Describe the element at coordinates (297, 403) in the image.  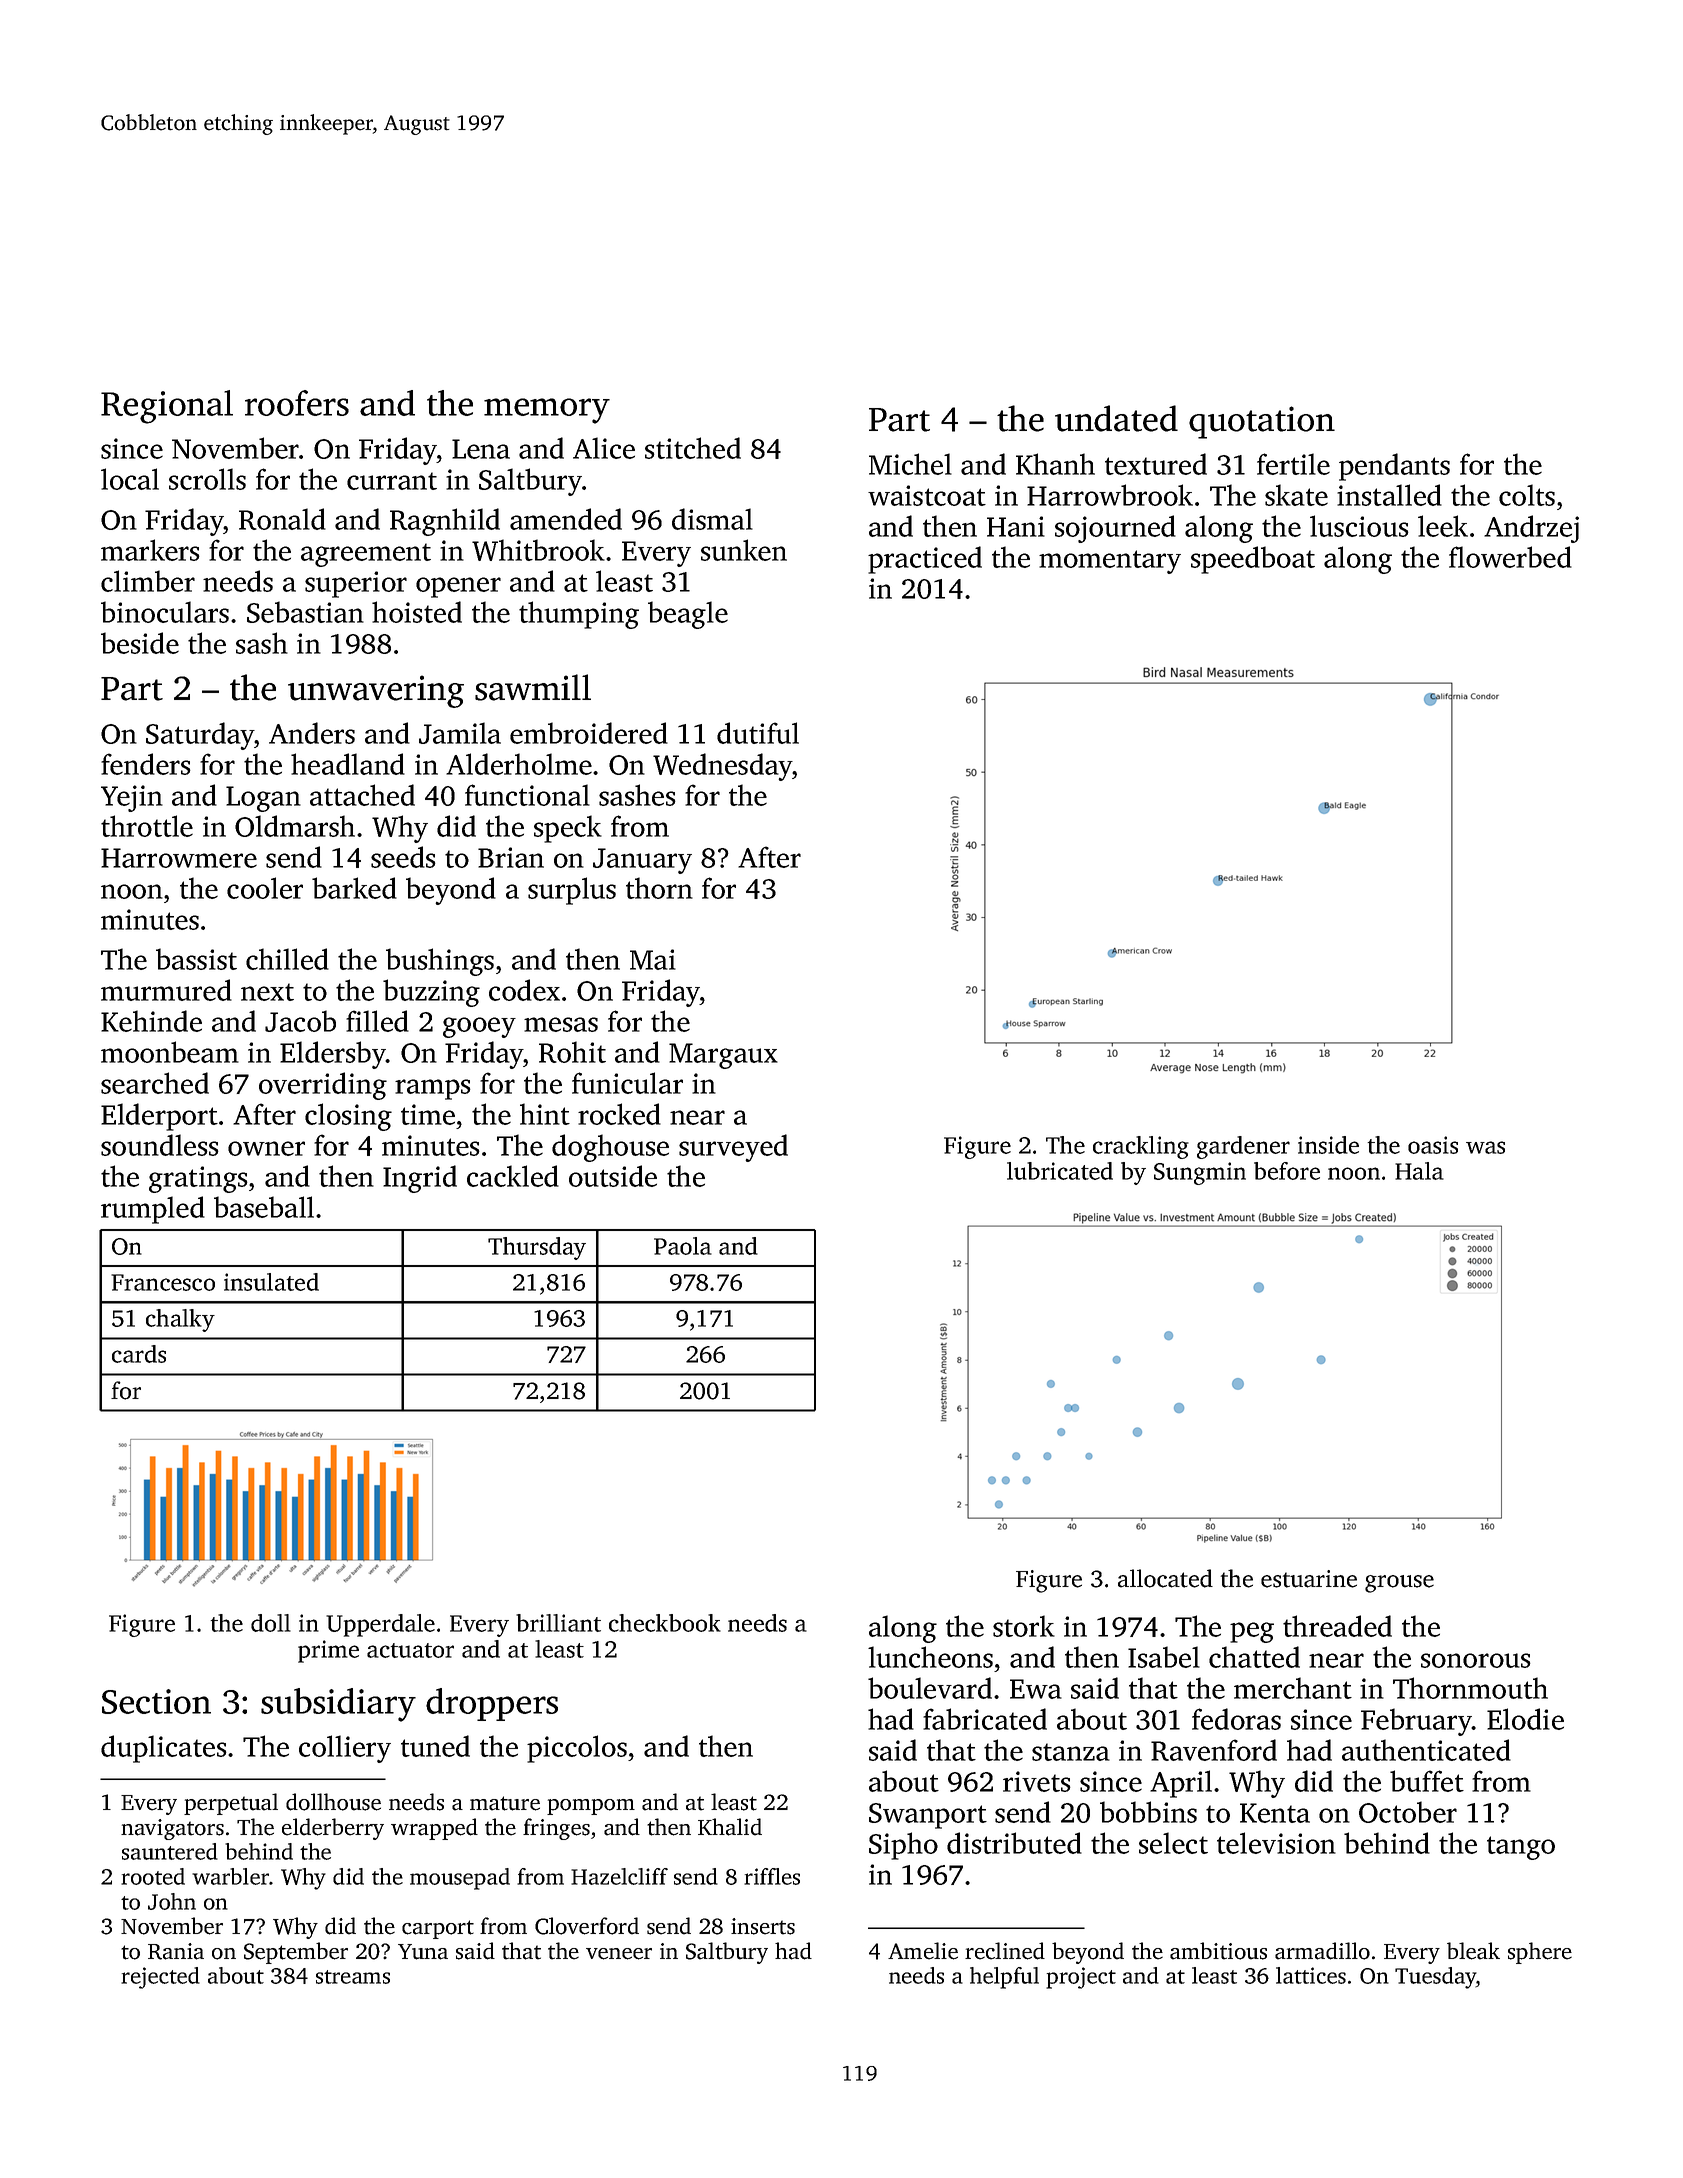
I see `roofers` at that location.
